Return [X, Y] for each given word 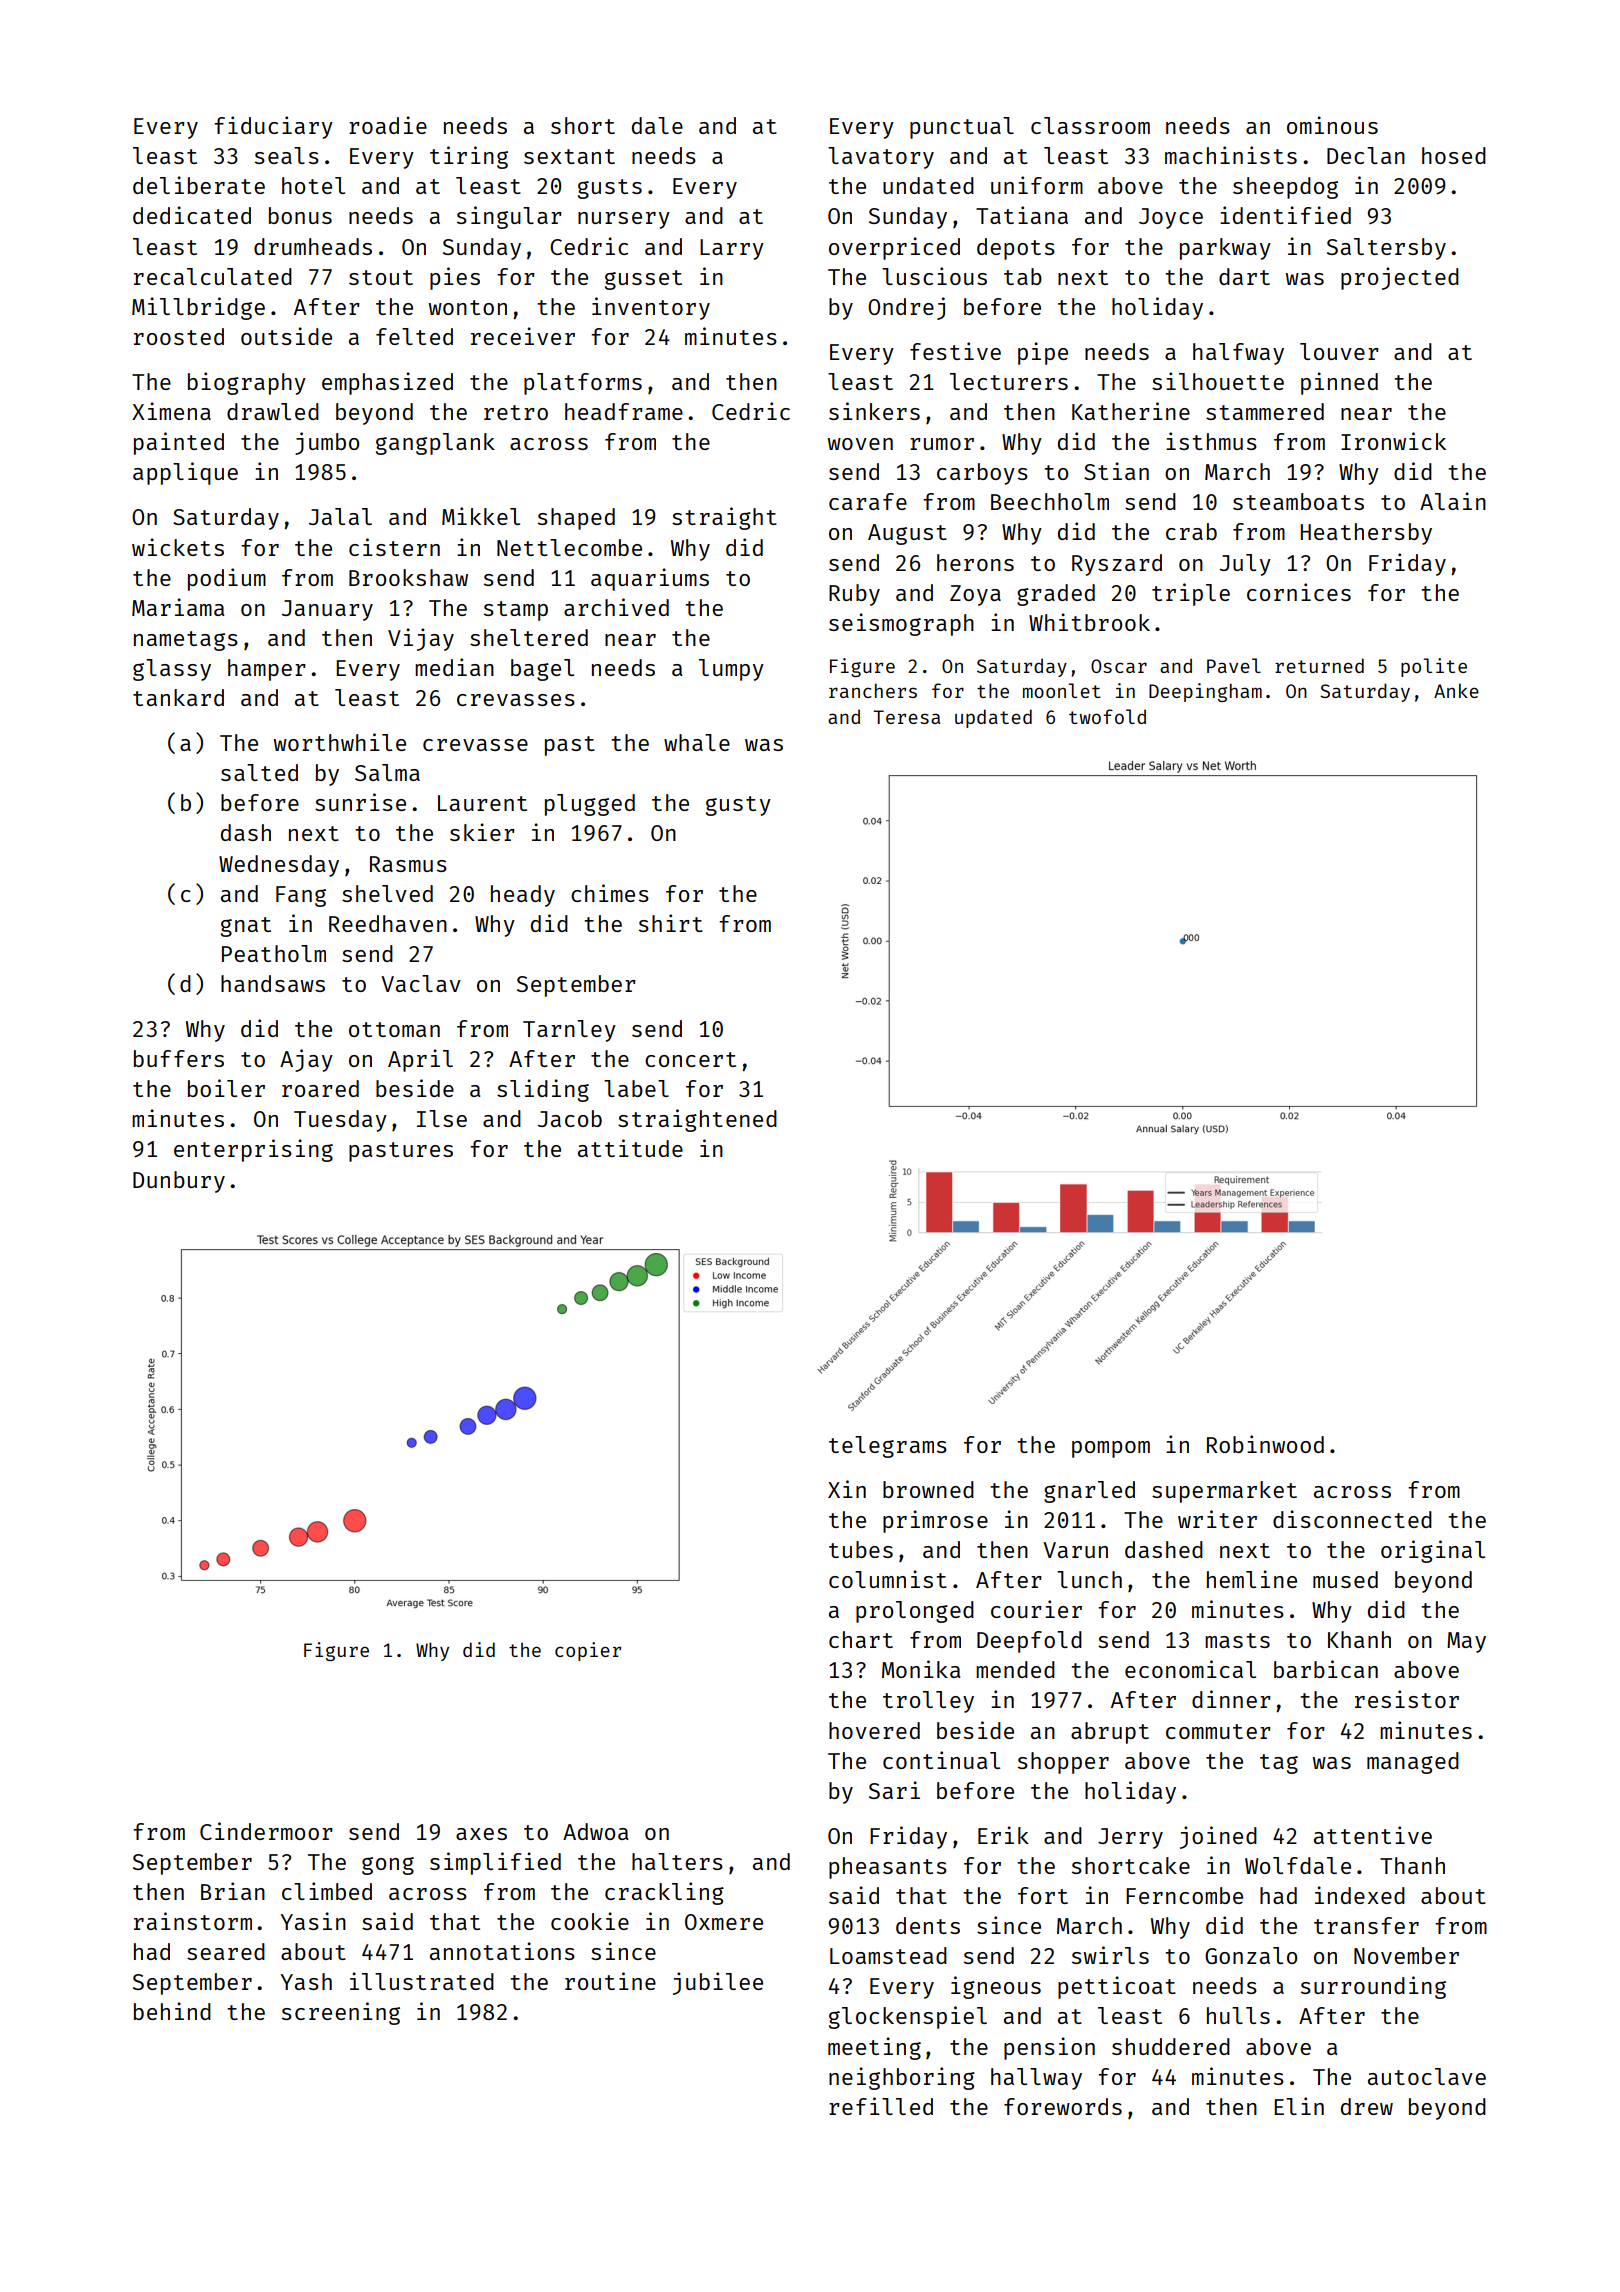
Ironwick [1393, 441]
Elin [1299, 2106]
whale [697, 742]
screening [341, 2013]
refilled [881, 2106]
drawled [273, 411]
